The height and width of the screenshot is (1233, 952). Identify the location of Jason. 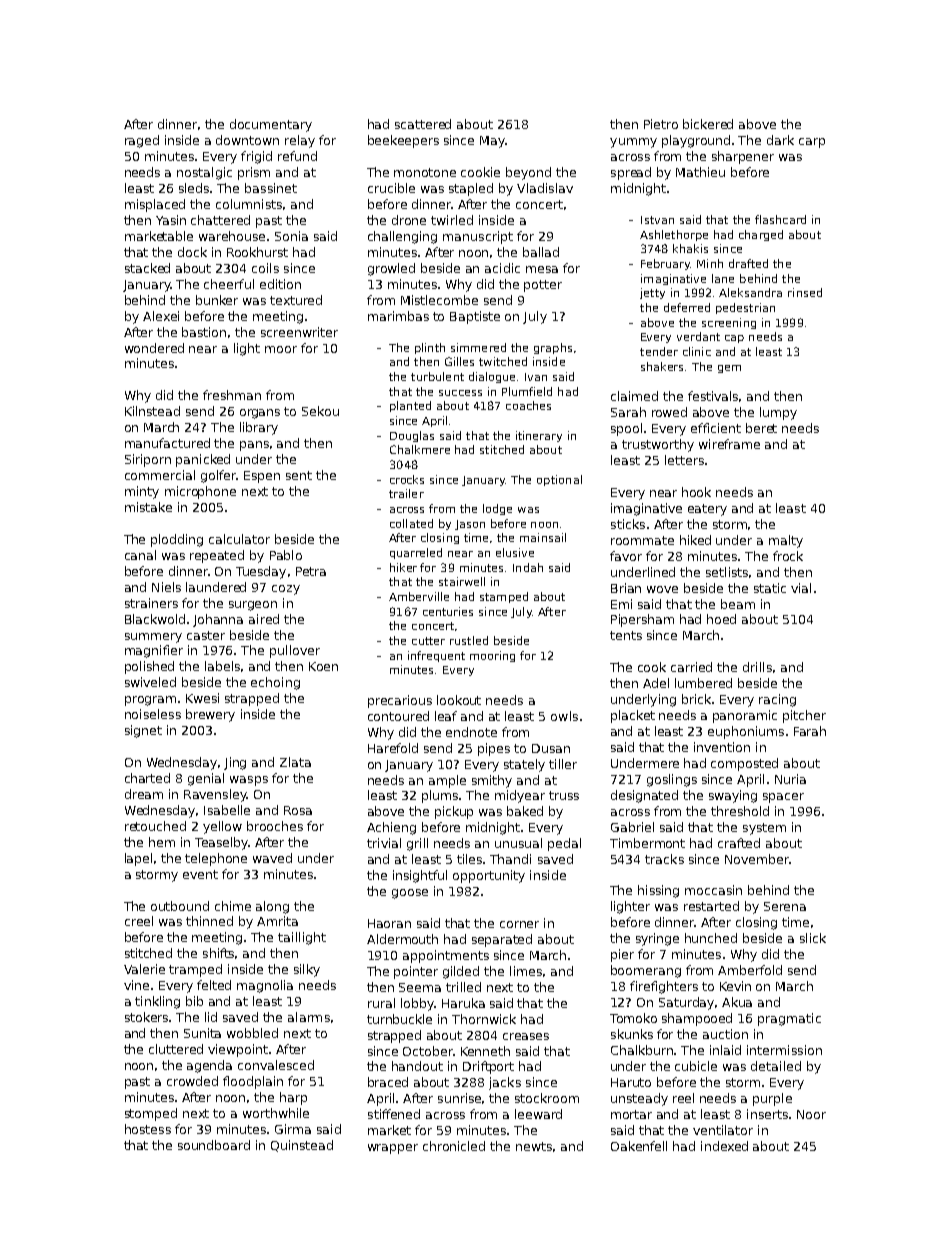
(470, 525).
